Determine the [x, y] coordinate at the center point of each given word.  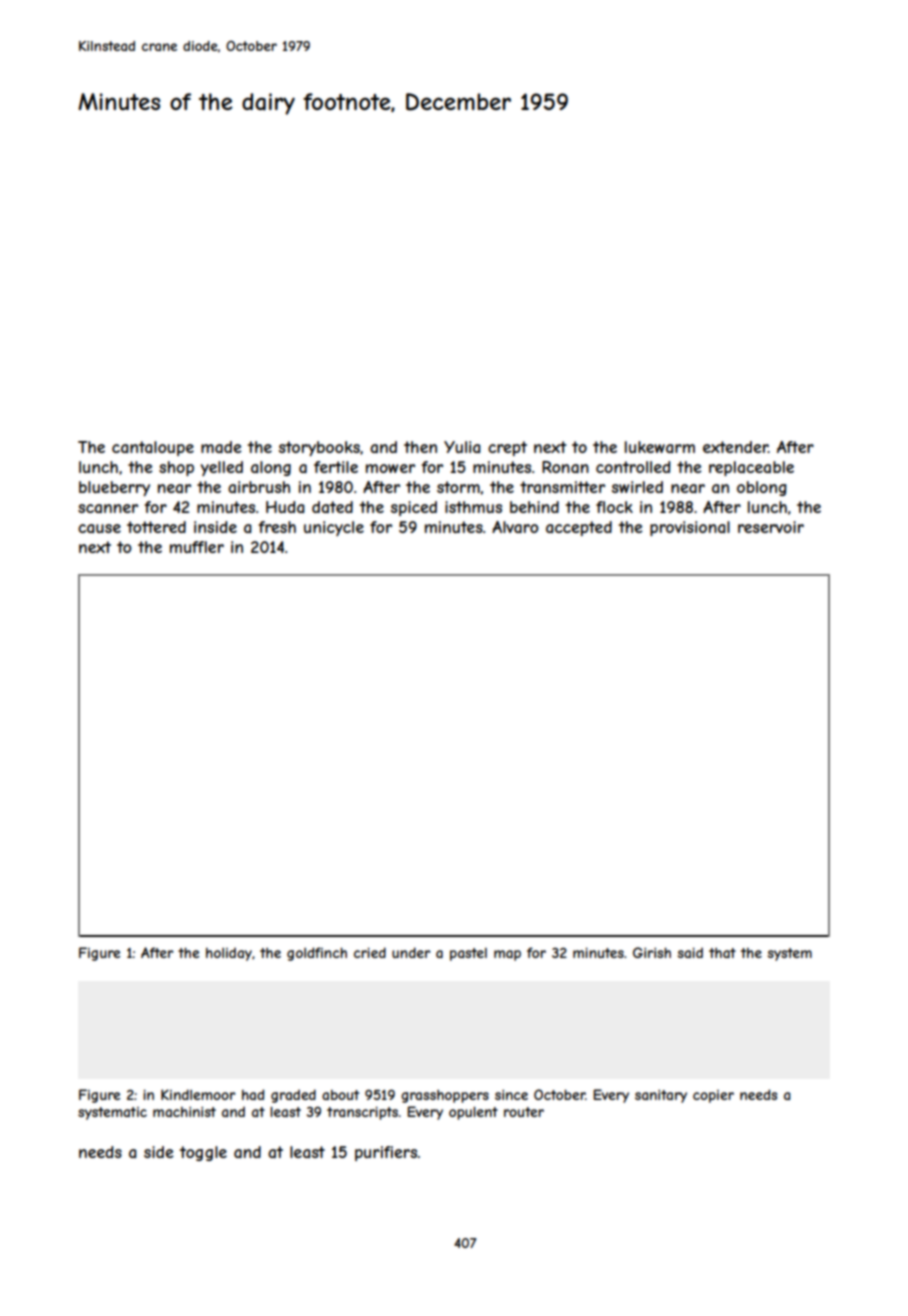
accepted [579, 528]
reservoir [771, 527]
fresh [277, 527]
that [722, 953]
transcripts [362, 1113]
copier [713, 1096]
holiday [229, 954]
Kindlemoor [198, 1094]
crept [507, 448]
